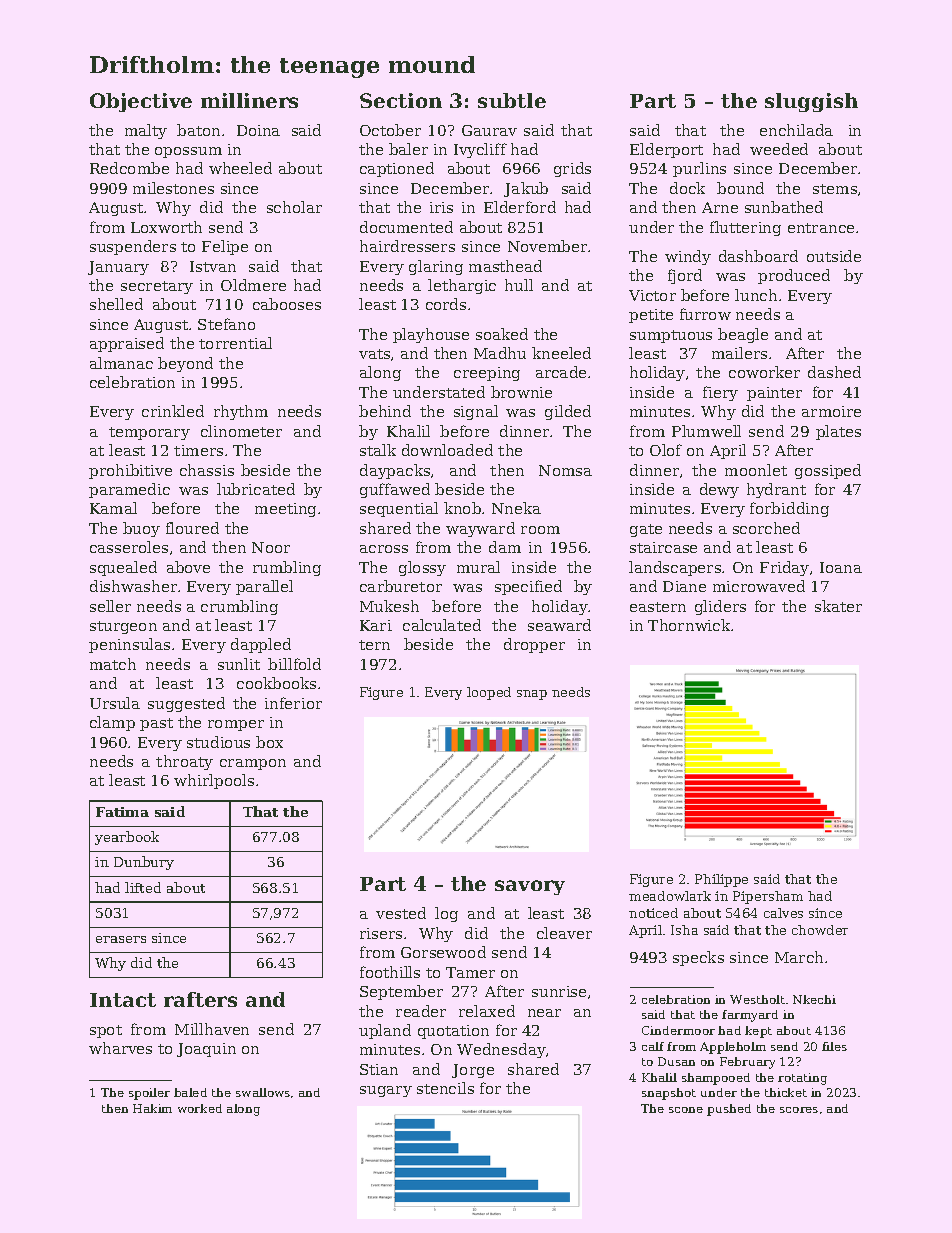 This screenshot has width=952, height=1233. What do you see at coordinates (253, 764) in the screenshot?
I see `crampon` at bounding box center [253, 764].
